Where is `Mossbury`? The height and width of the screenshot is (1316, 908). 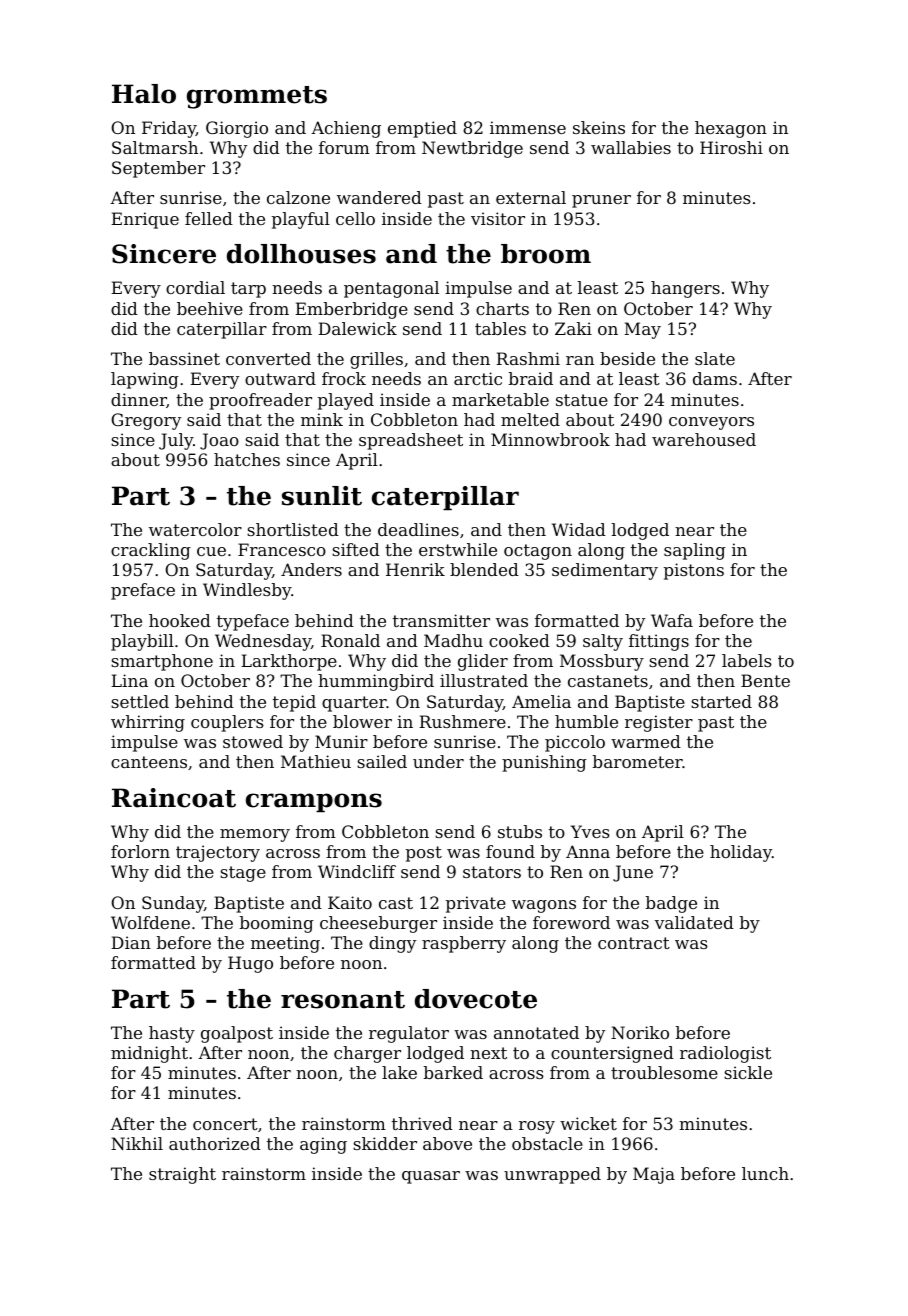 Mossbury is located at coordinates (602, 662).
